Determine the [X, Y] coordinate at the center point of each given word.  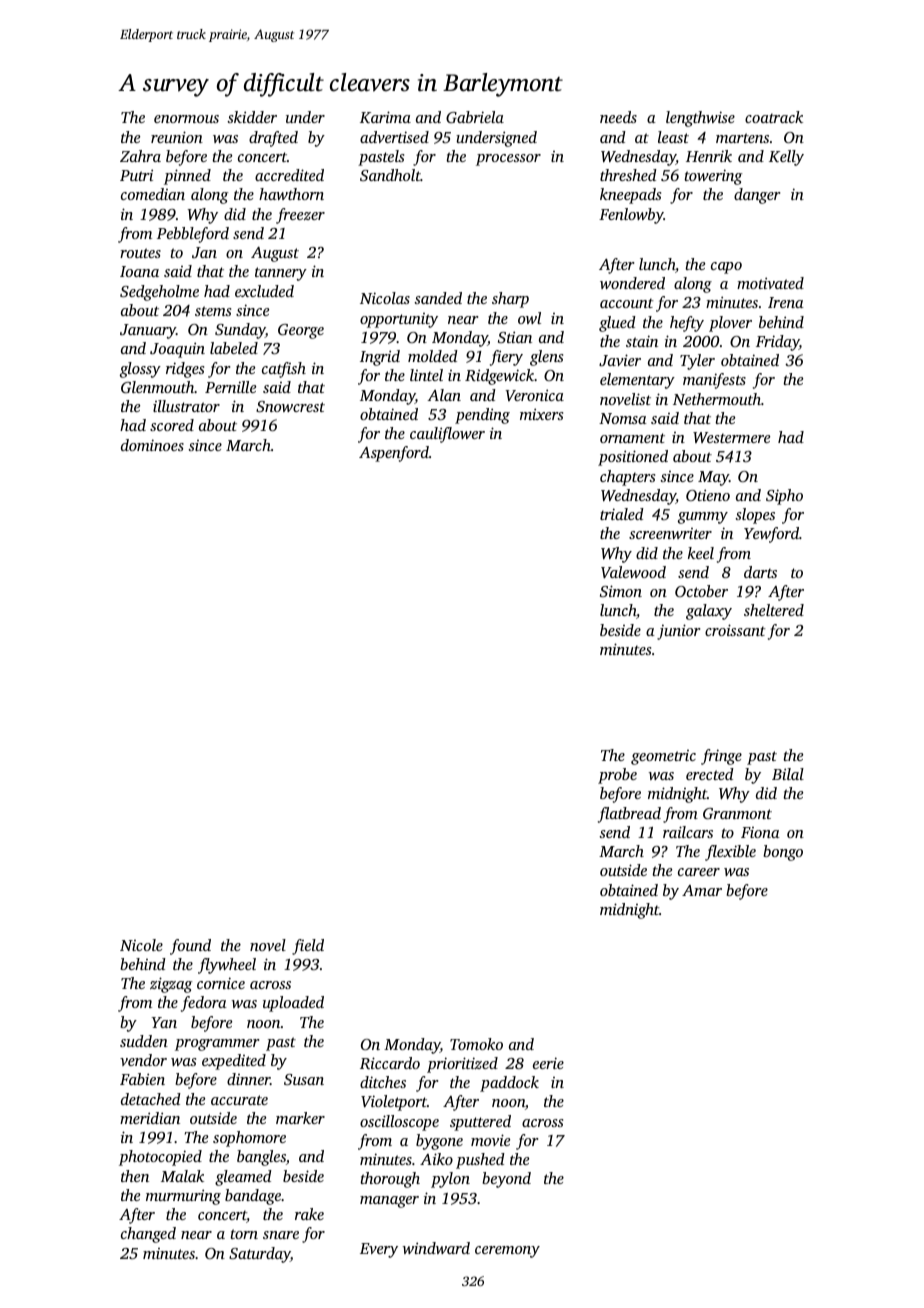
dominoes [152, 445]
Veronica [534, 395]
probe [617, 776]
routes [140, 253]
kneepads [630, 196]
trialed [622, 514]
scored [172, 425]
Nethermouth [717, 399]
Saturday [259, 1255]
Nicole [141, 945]
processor [508, 160]
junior [678, 632]
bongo [783, 853]
